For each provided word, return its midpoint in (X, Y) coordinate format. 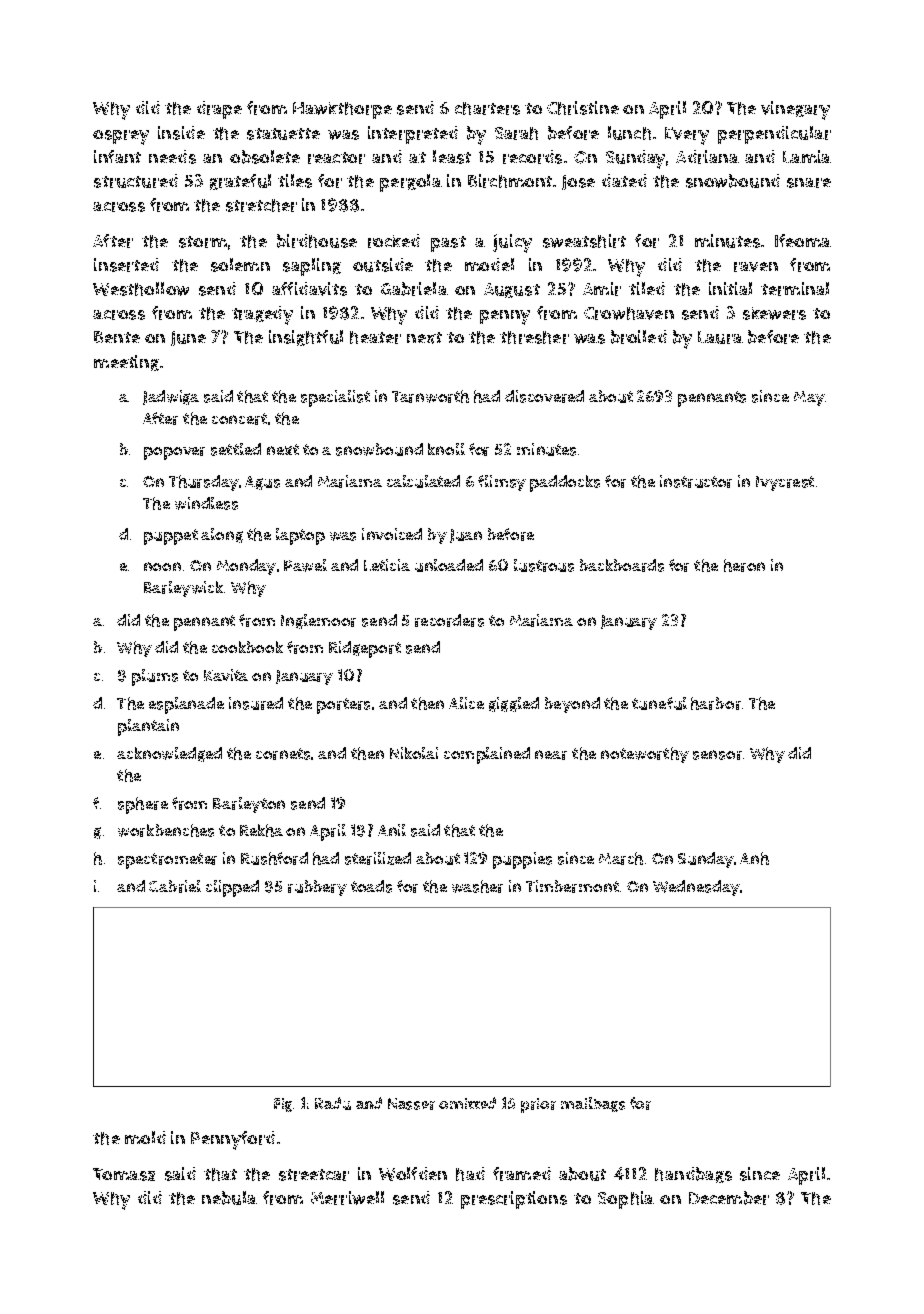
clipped (232, 888)
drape (219, 110)
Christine (583, 108)
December (729, 1198)
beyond (572, 705)
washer (477, 886)
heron (744, 565)
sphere (143, 805)
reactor (336, 158)
